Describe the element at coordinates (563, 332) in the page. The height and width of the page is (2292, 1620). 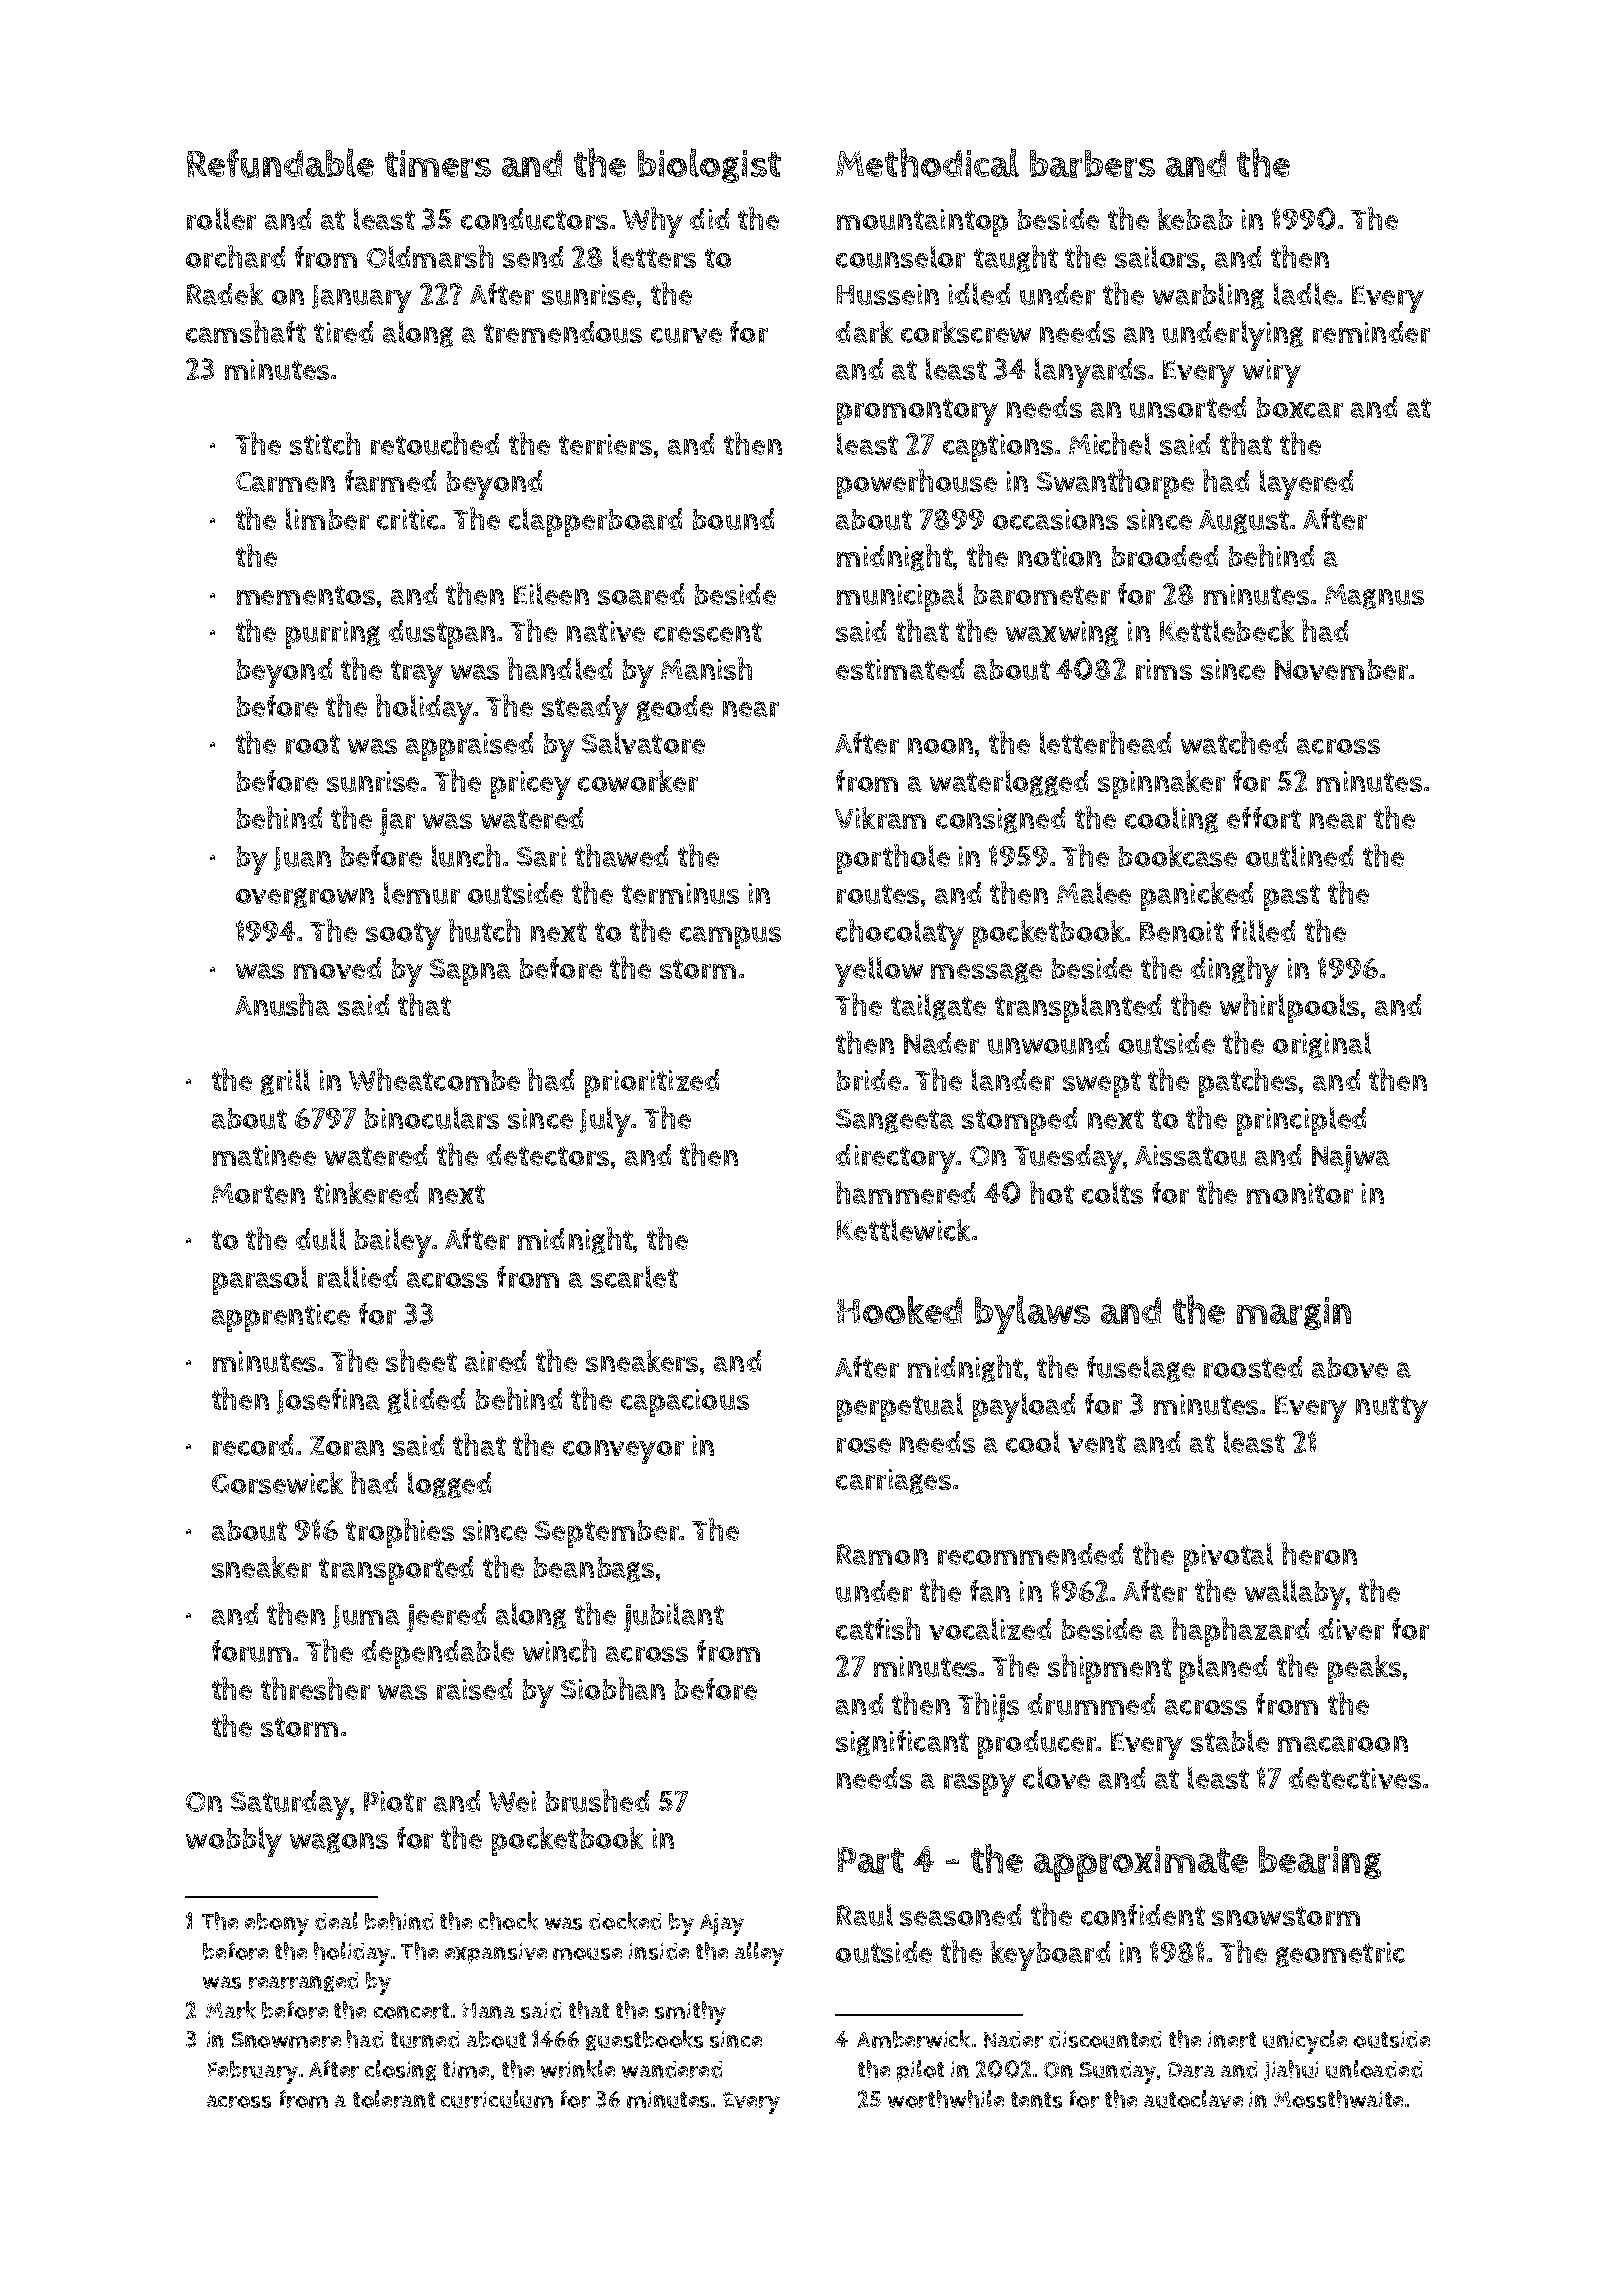
I see `tremendous` at that location.
